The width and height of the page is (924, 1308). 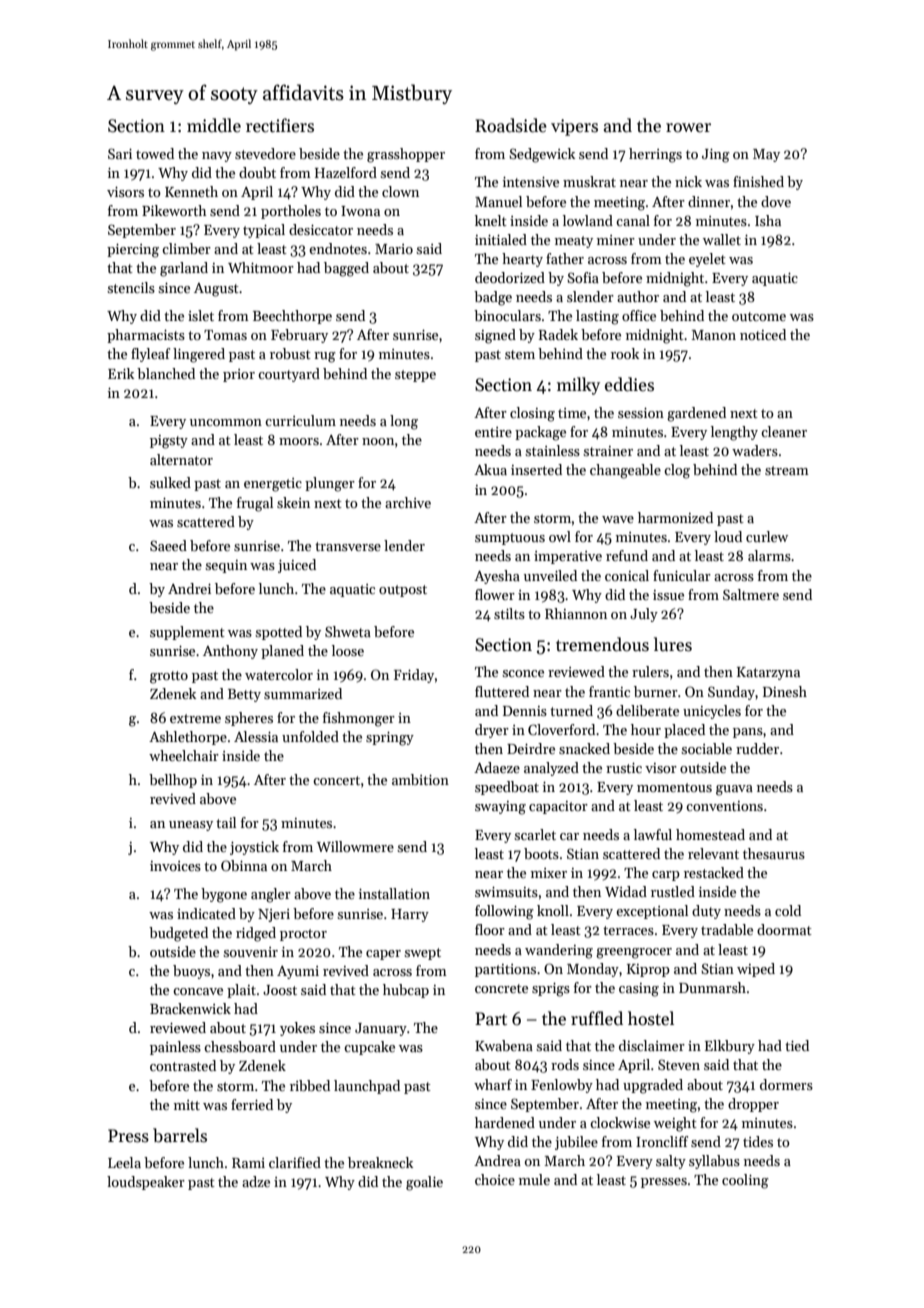 What do you see at coordinates (578, 386) in the page?
I see `milky` at bounding box center [578, 386].
